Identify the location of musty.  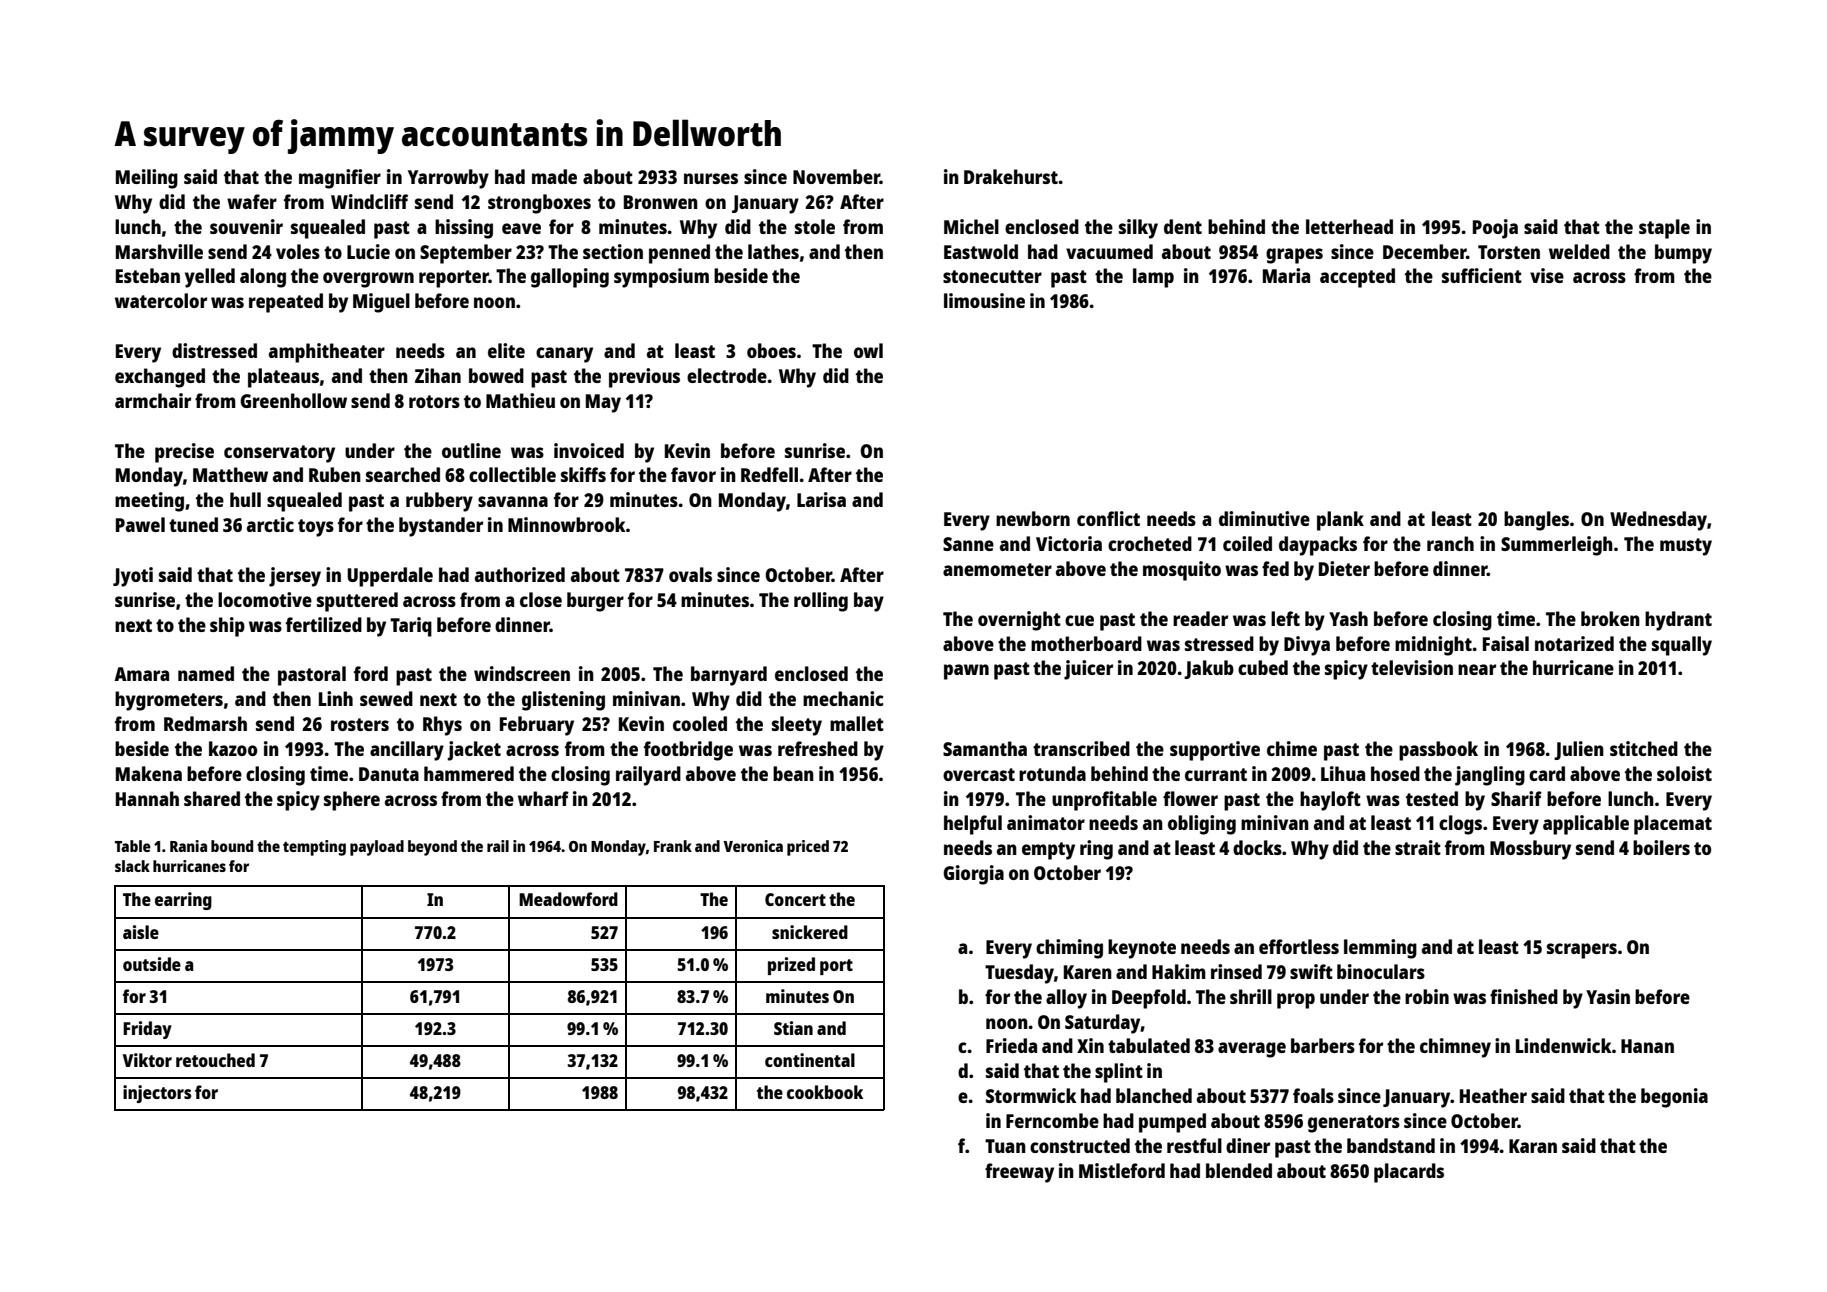
(1686, 547).
